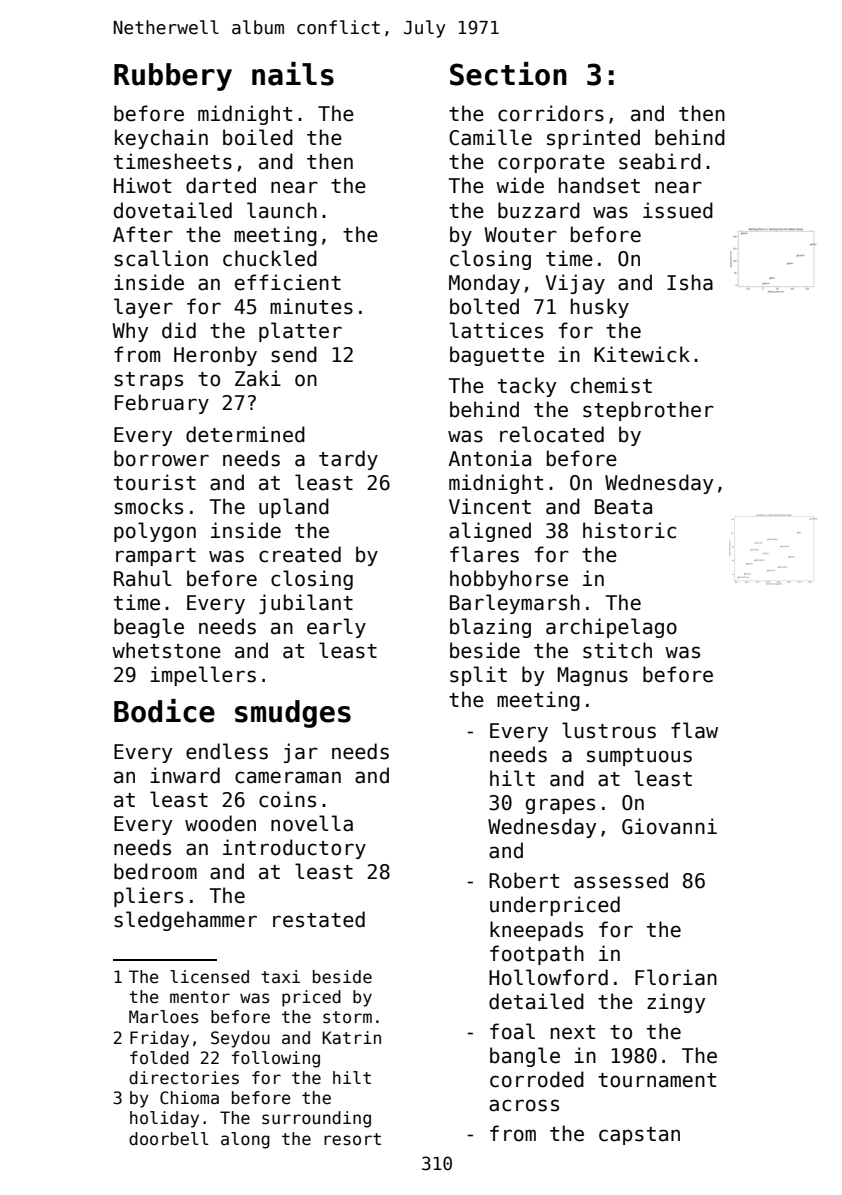  What do you see at coordinates (352, 1139) in the document?
I see `resort` at bounding box center [352, 1139].
